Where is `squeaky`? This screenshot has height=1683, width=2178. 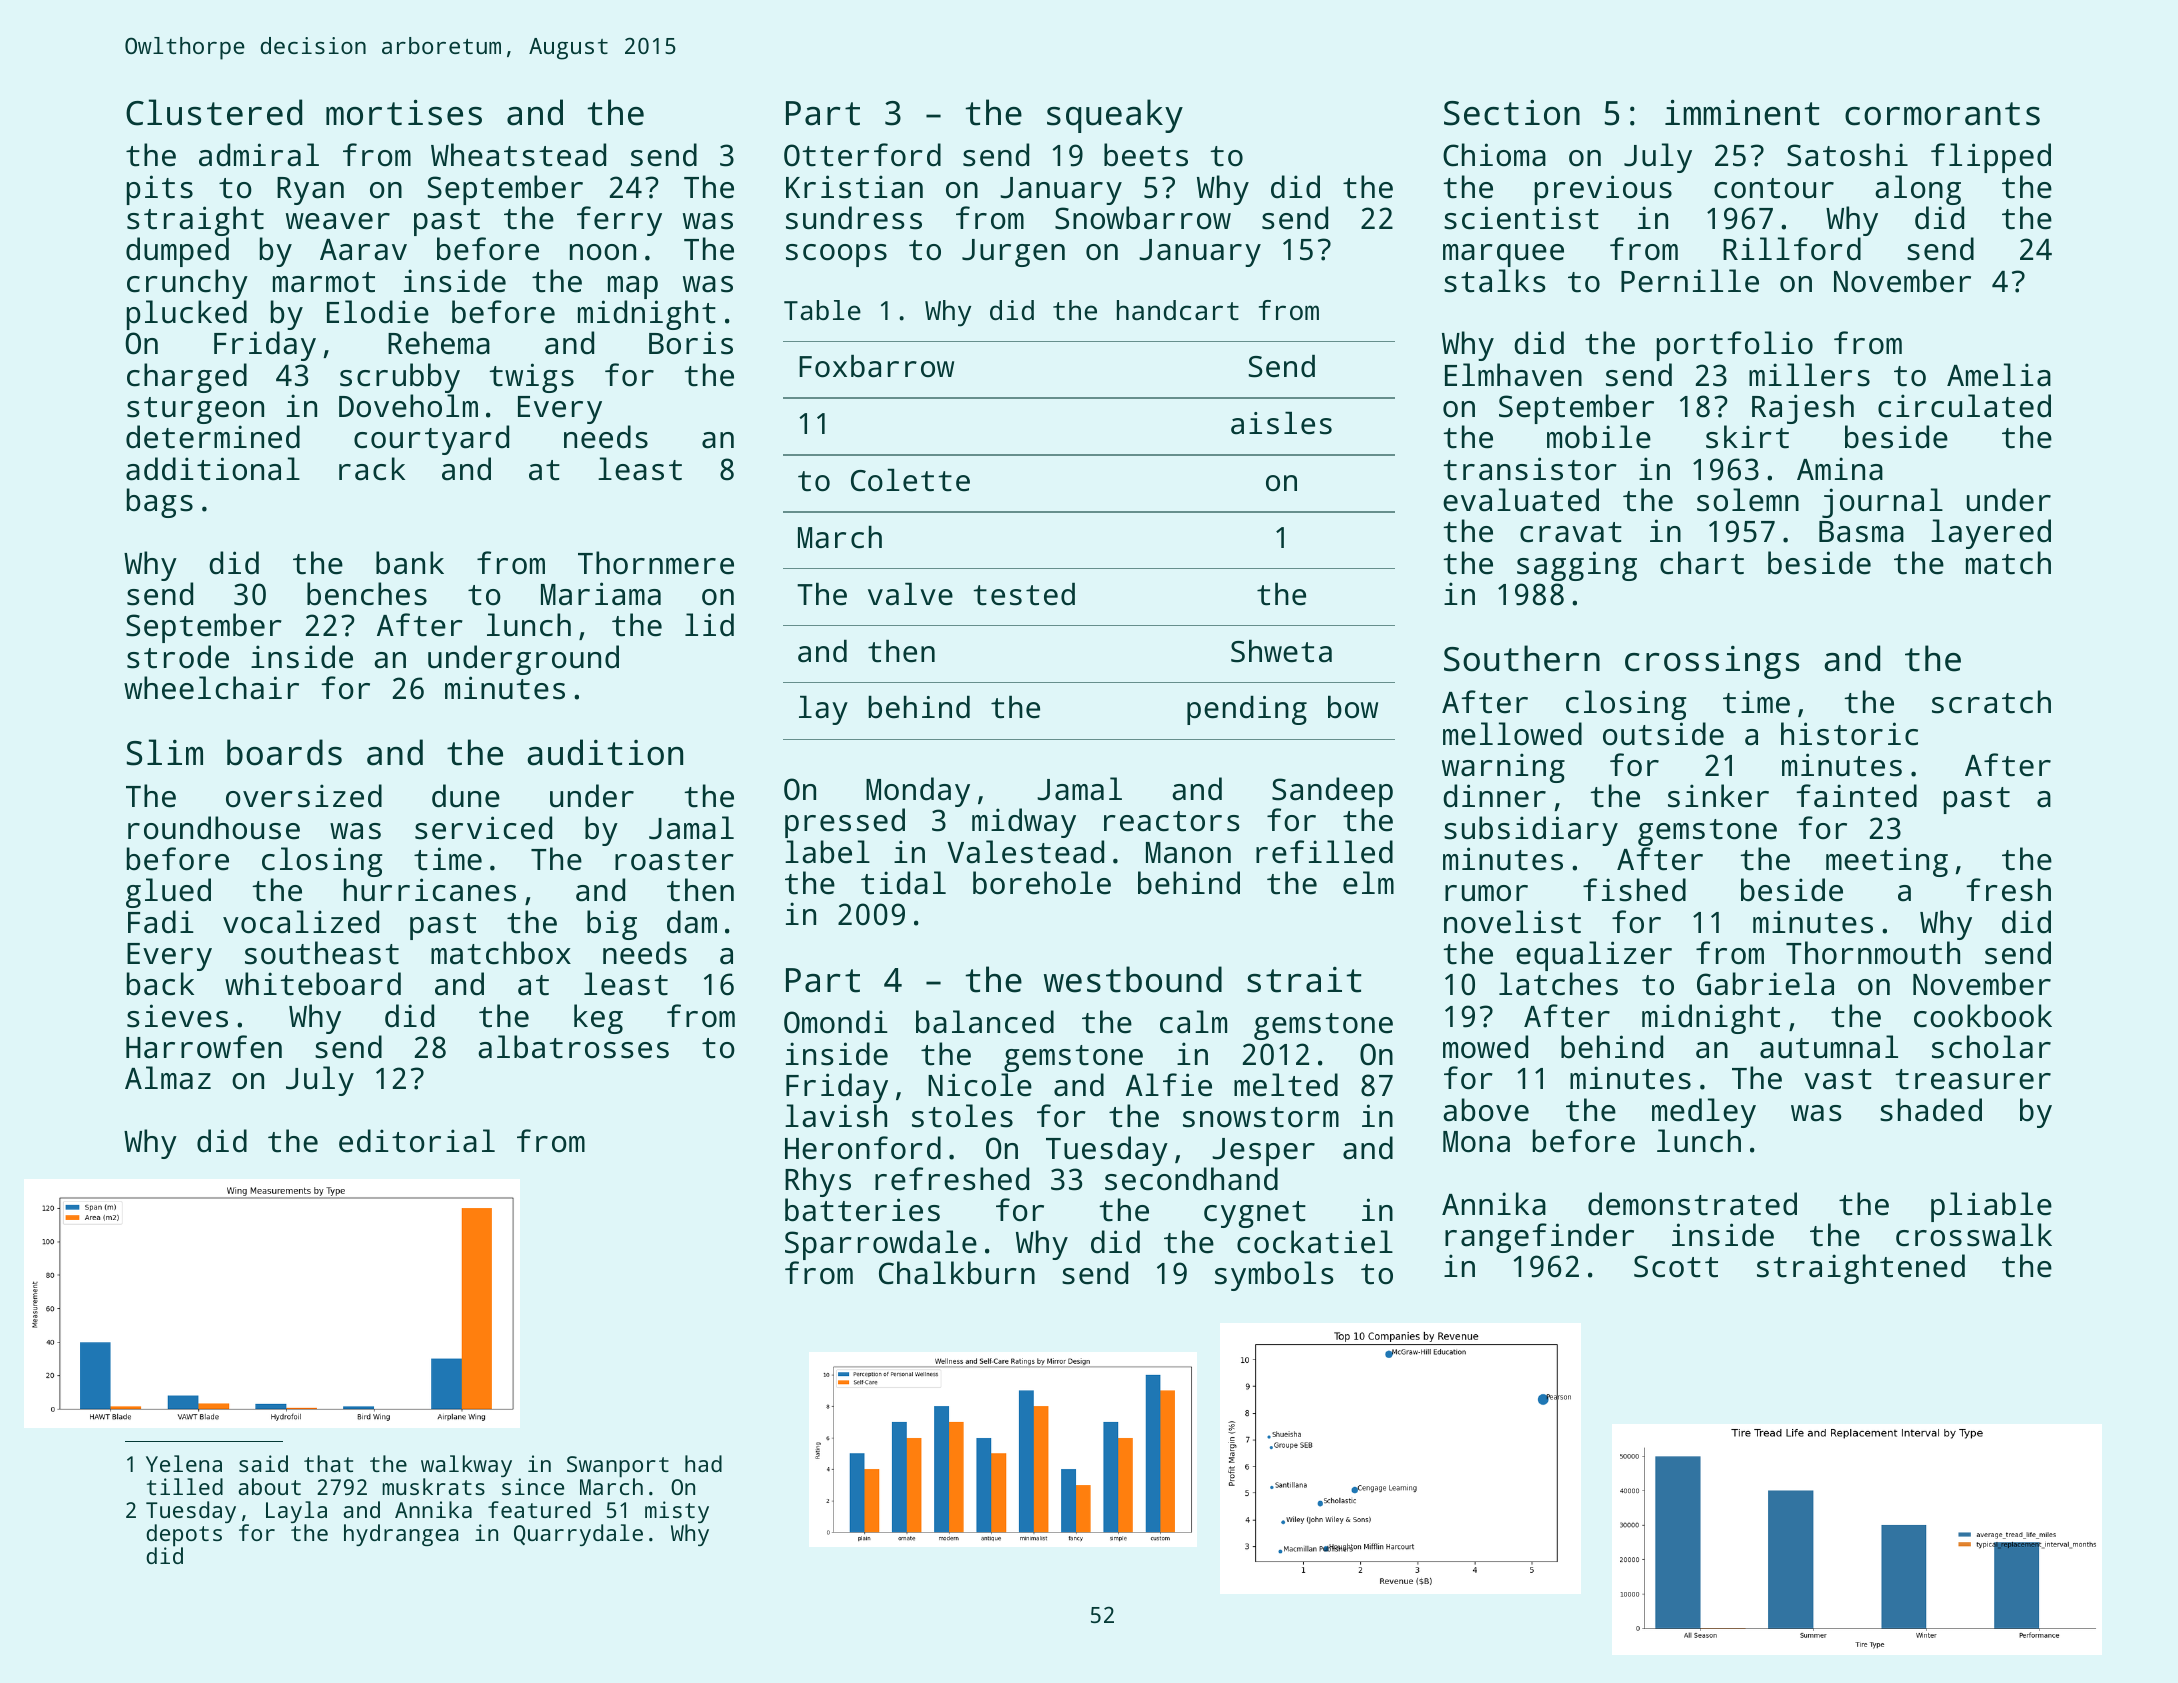
squeaky is located at coordinates (1115, 116).
